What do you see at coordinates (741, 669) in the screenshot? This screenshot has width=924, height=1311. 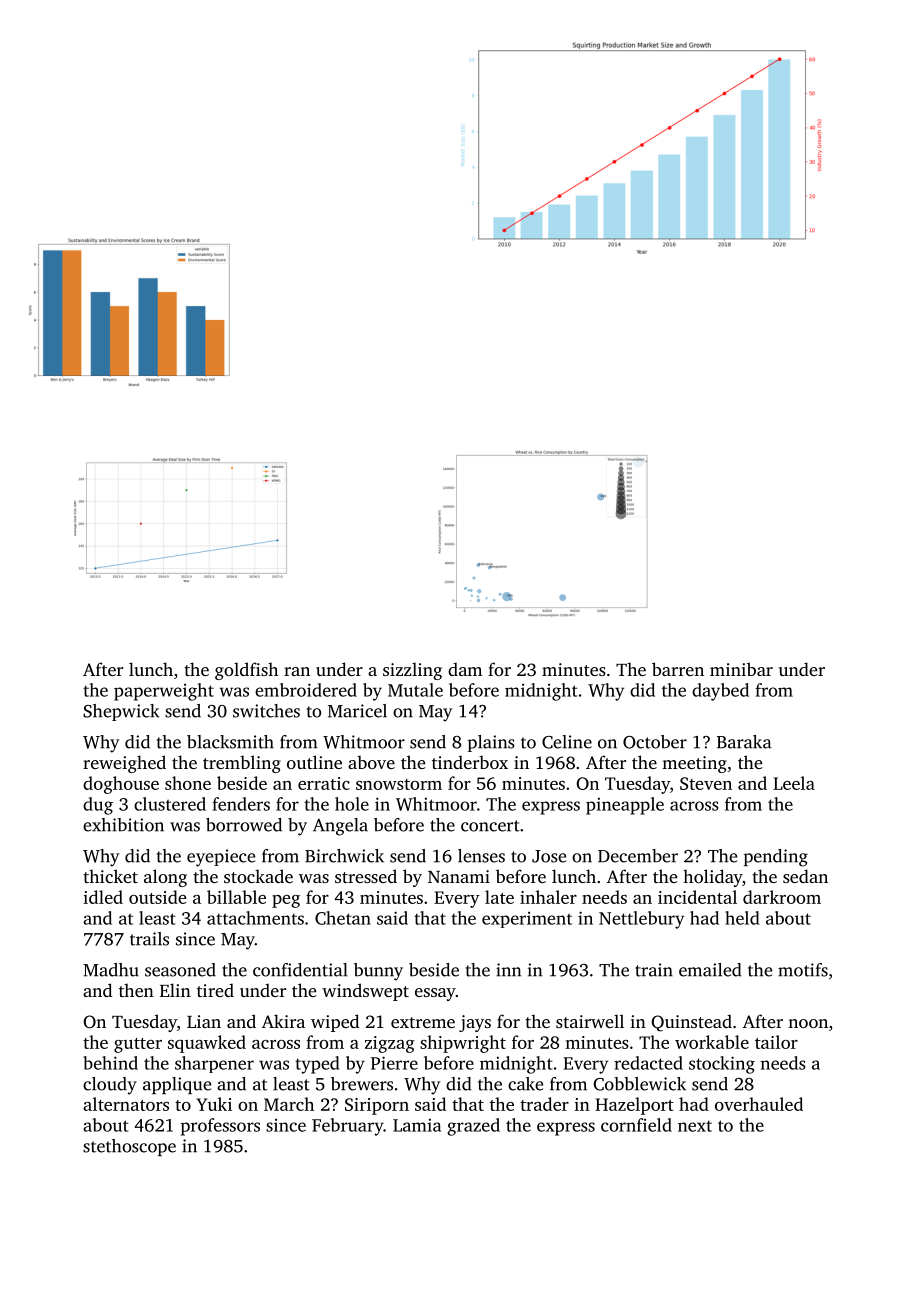 I see `minibar` at bounding box center [741, 669].
